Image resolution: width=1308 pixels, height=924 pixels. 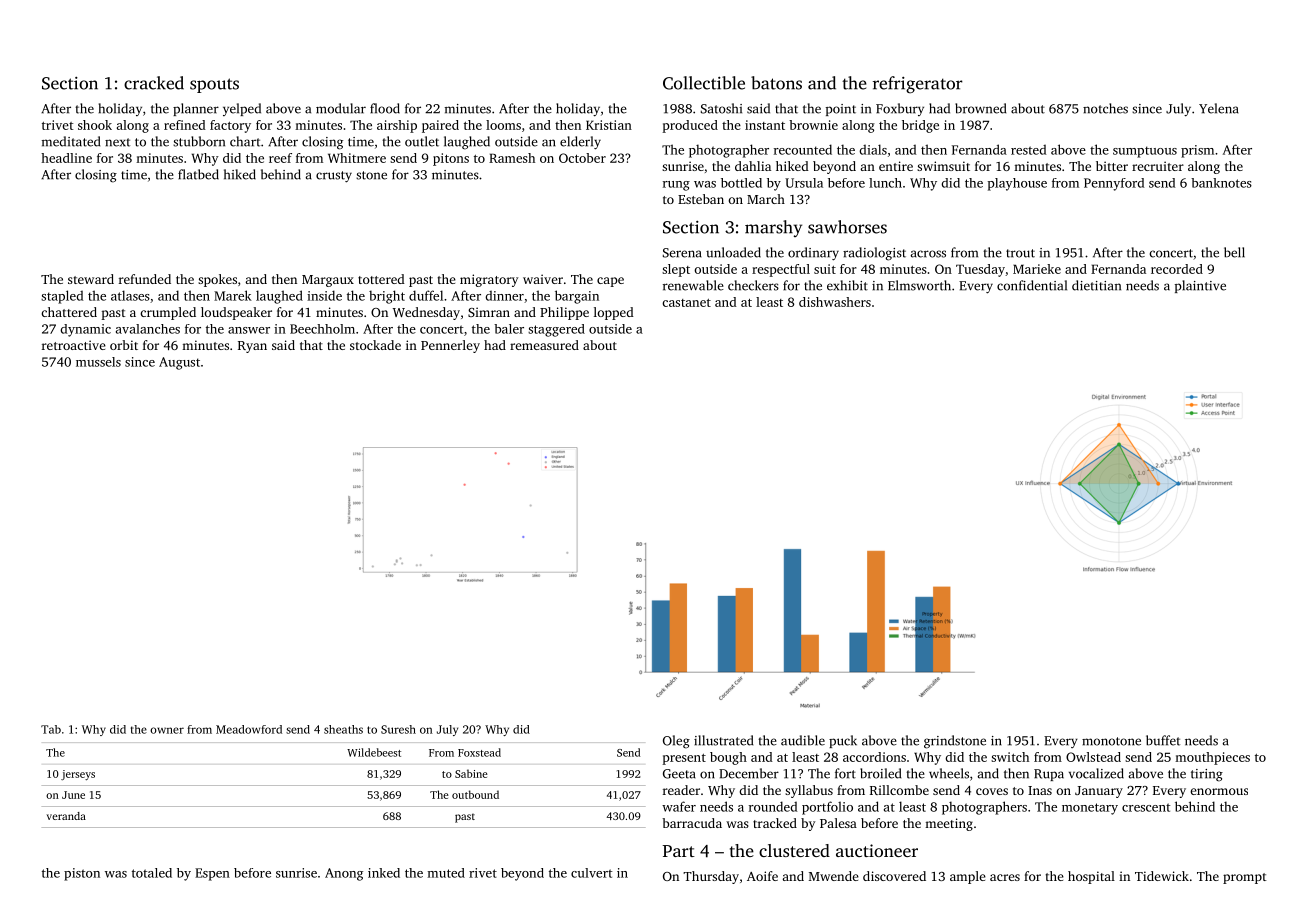 What do you see at coordinates (1163, 740) in the screenshot?
I see `buffet` at bounding box center [1163, 740].
